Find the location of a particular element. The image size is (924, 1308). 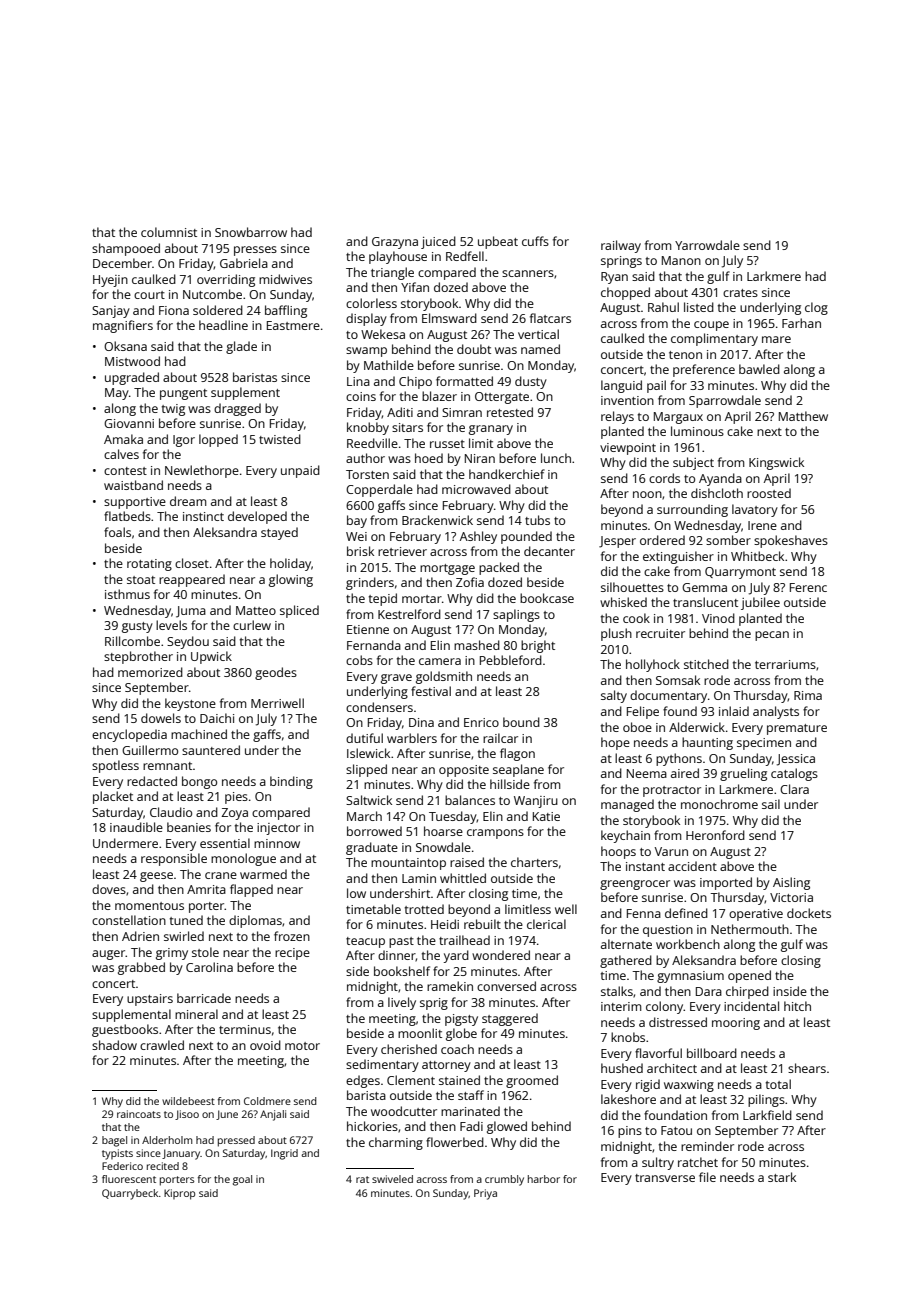

seaplane is located at coordinates (518, 770).
